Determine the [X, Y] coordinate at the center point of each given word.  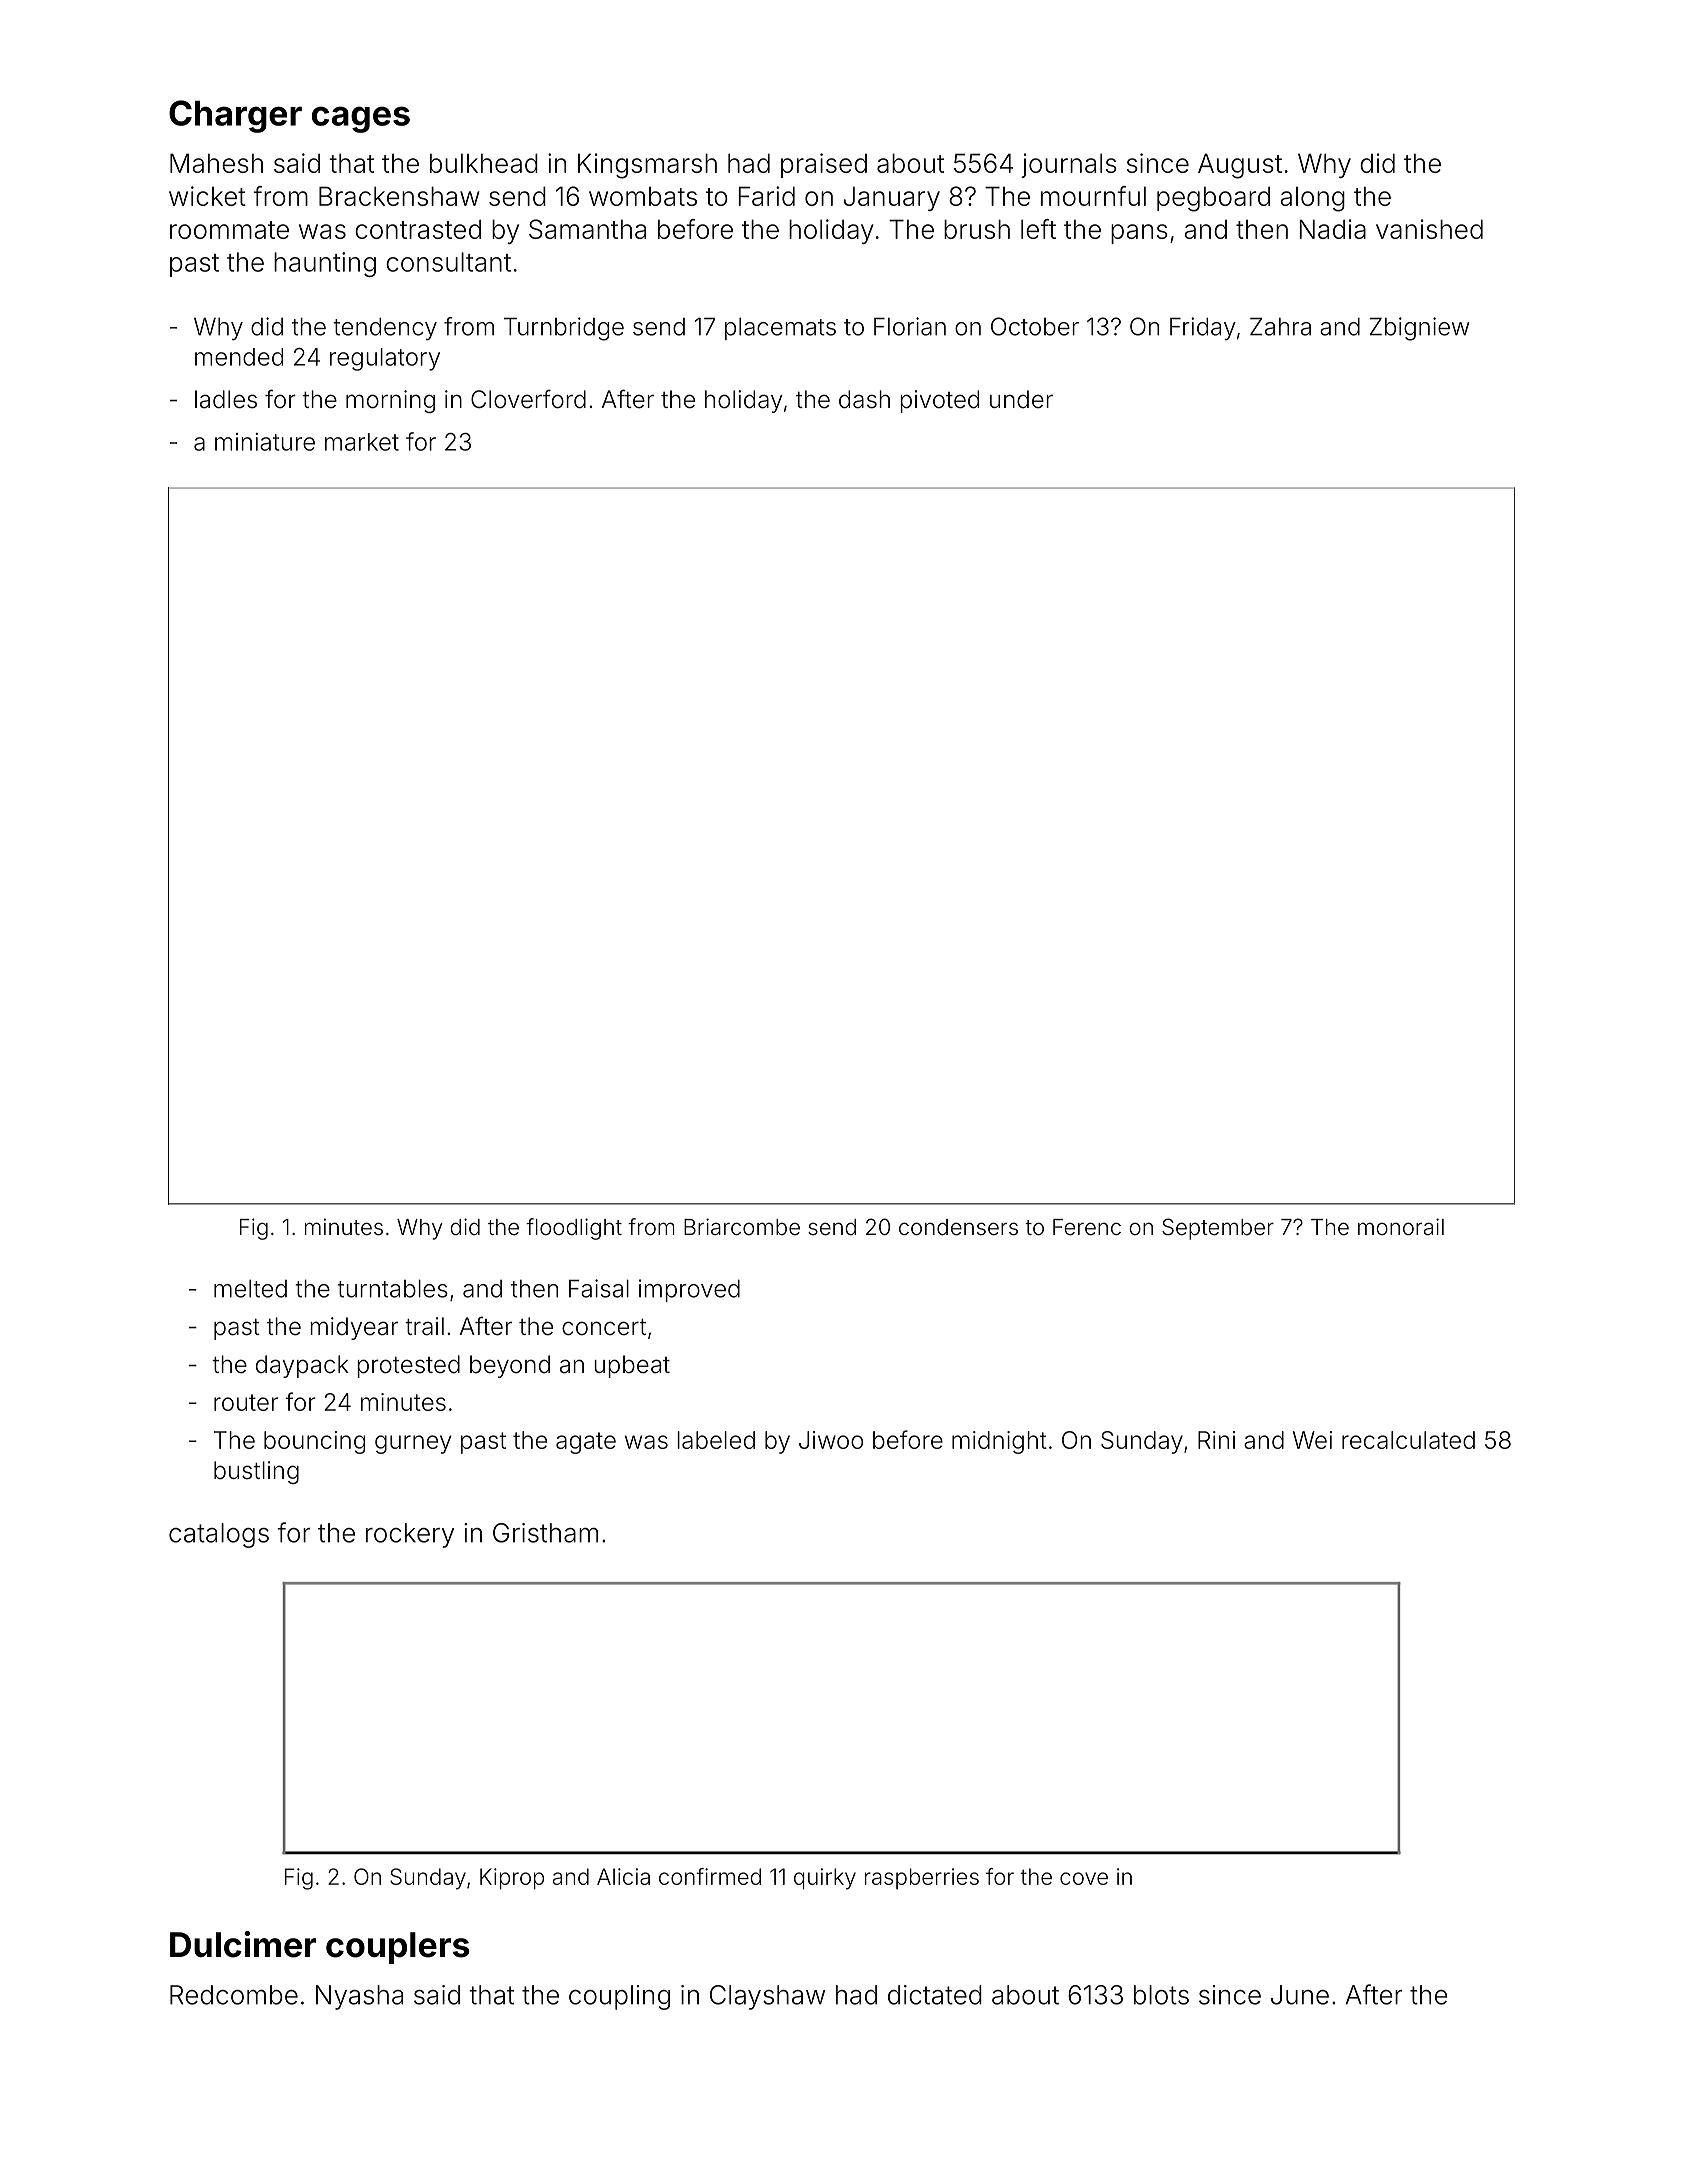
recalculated [1408, 1440]
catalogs [219, 1535]
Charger [235, 116]
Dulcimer [243, 1944]
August [1240, 166]
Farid [767, 196]
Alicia [623, 1876]
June [1300, 1995]
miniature [265, 442]
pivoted [939, 401]
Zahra [1280, 327]
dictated [935, 1995]
